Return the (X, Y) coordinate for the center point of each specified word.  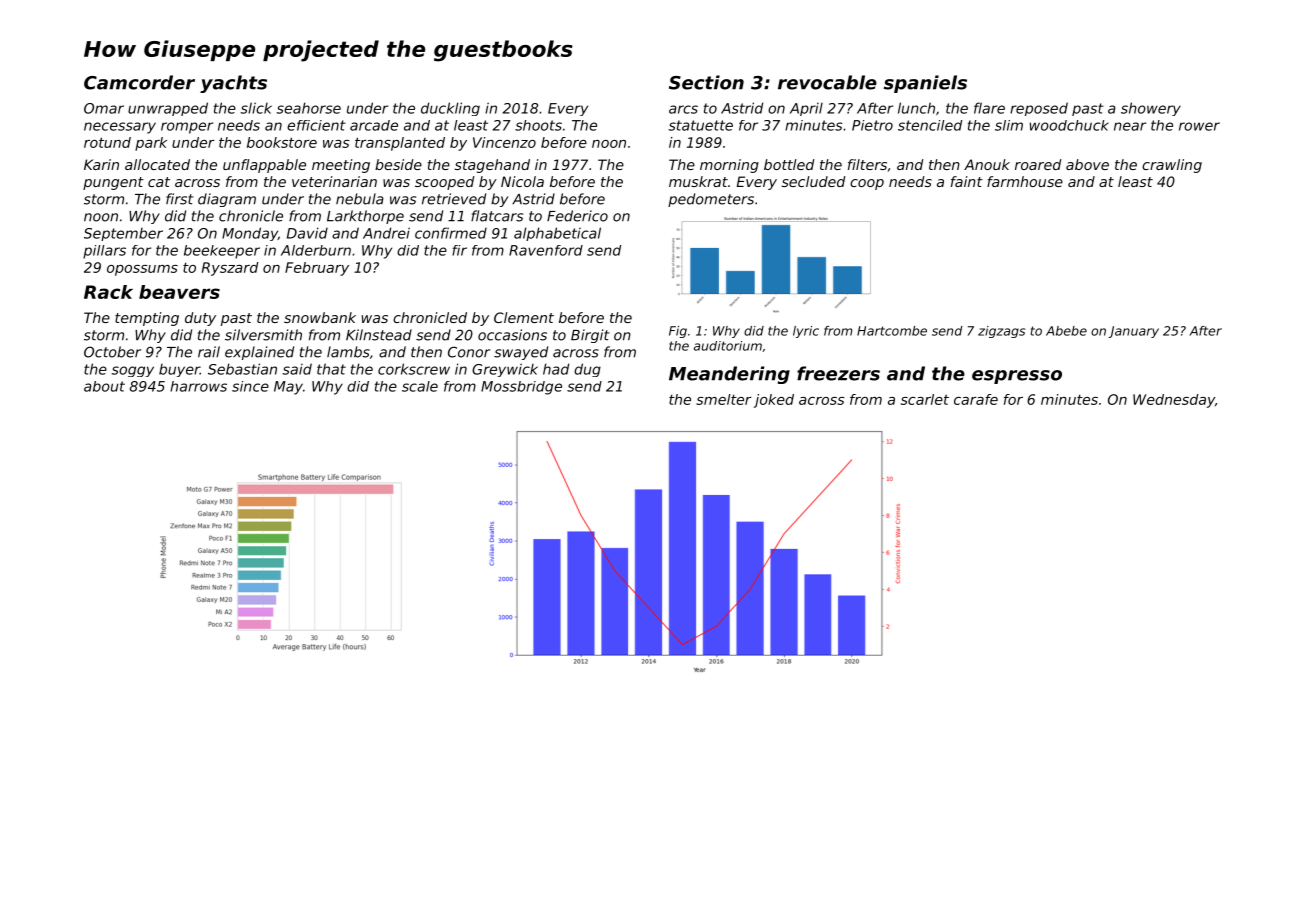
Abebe (1066, 331)
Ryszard (230, 269)
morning (729, 166)
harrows (198, 386)
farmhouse (1025, 181)
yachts (233, 84)
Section (706, 82)
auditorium (728, 346)
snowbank (320, 317)
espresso (1017, 377)
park (151, 144)
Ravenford (546, 250)
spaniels (925, 84)
